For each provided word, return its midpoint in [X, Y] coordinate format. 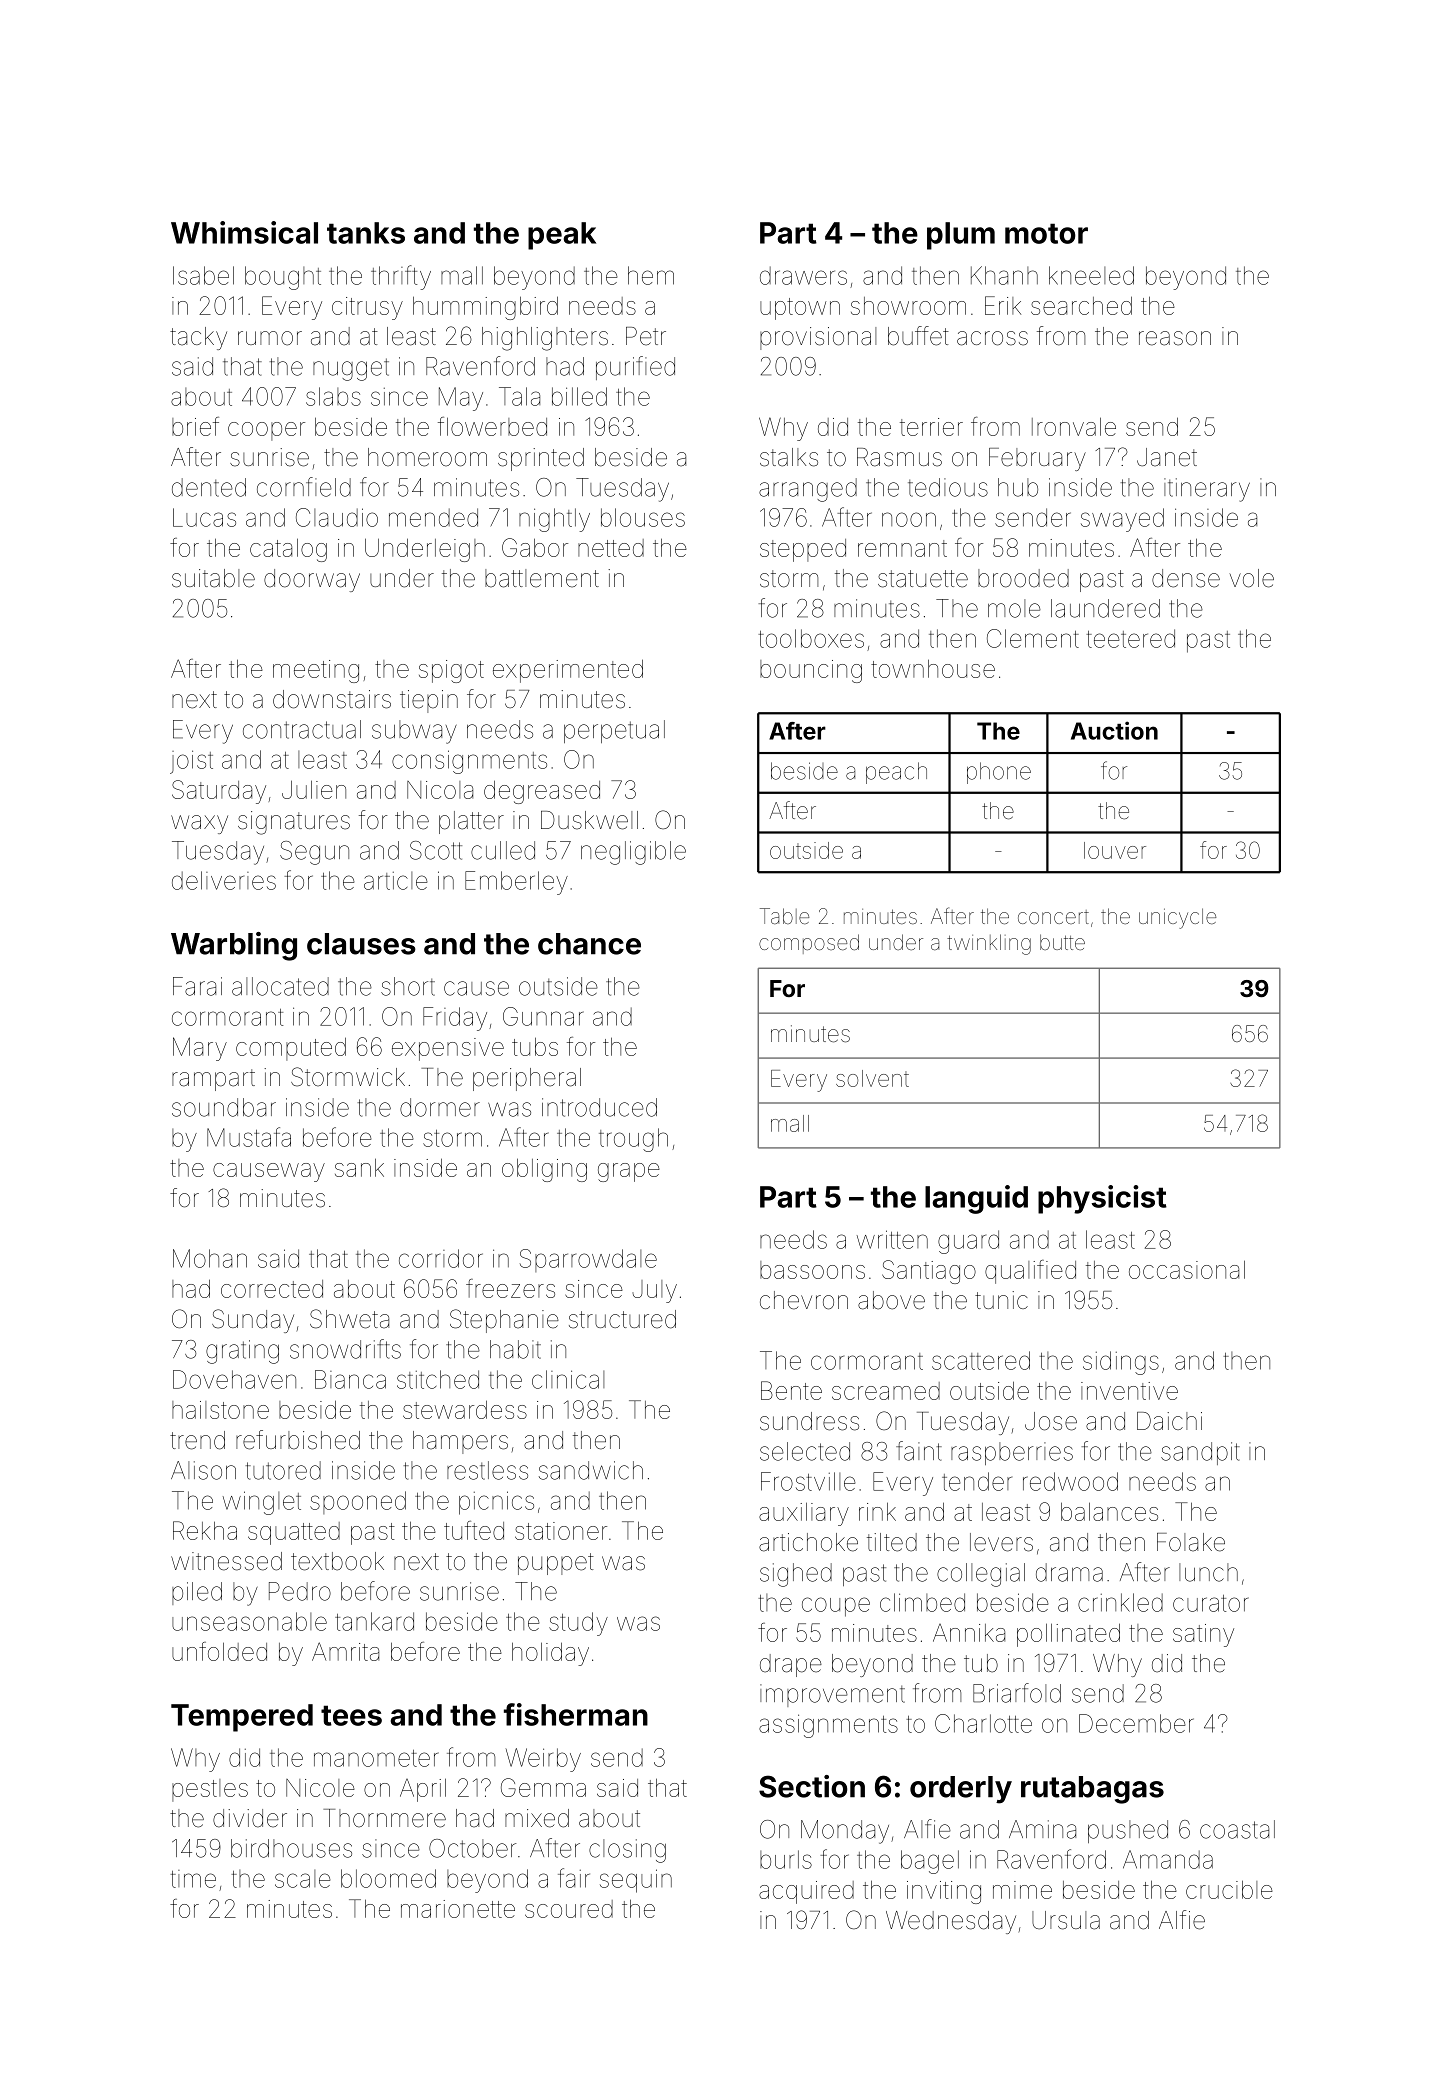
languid [976, 1199]
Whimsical [244, 232]
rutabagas [1092, 1790]
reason [1175, 338]
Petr [646, 336]
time [193, 1879]
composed [809, 944]
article [396, 881]
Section [812, 1786]
